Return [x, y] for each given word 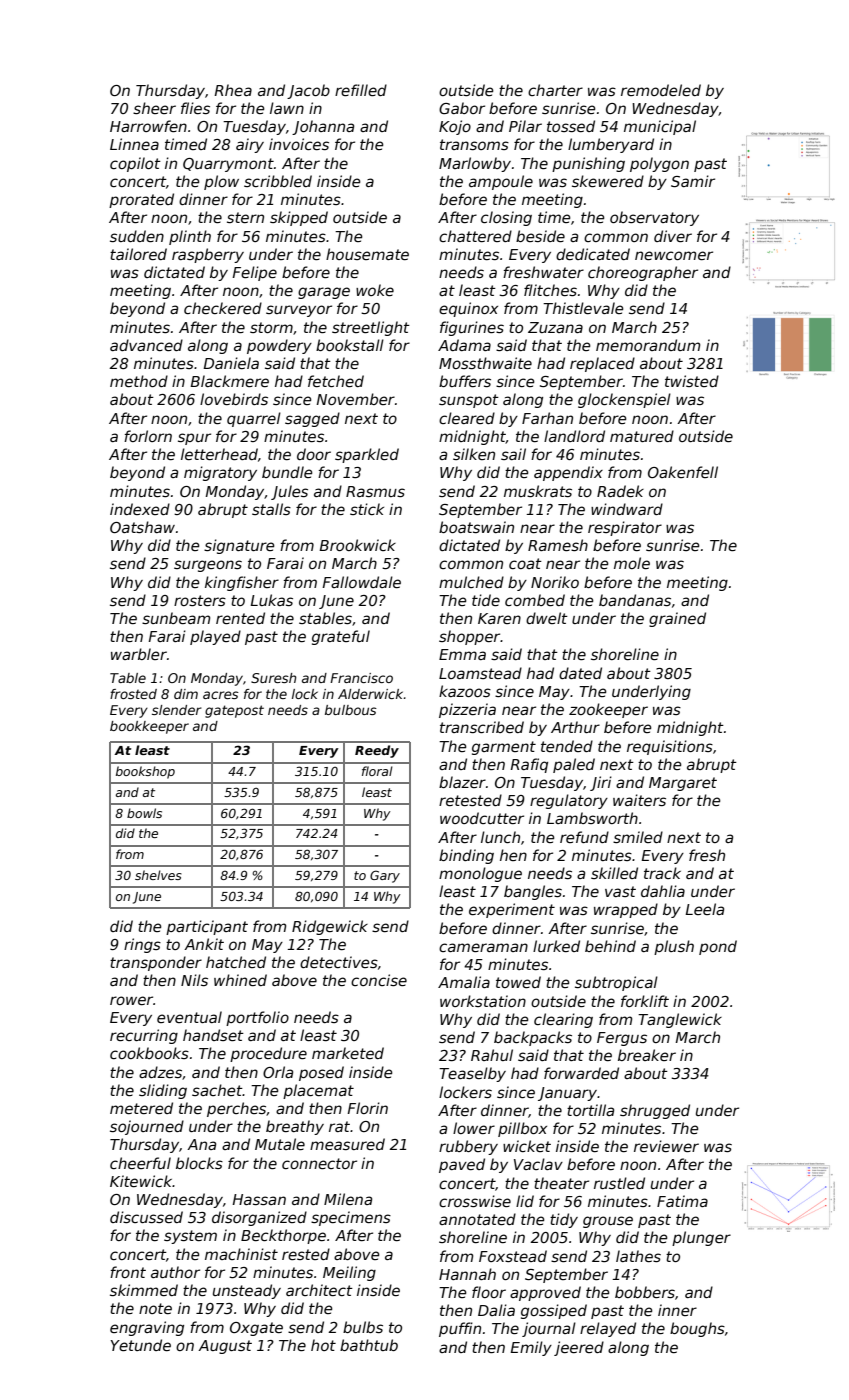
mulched [471, 582]
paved [462, 1165]
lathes [638, 1256]
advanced [146, 345]
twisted [692, 381]
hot [323, 1345]
